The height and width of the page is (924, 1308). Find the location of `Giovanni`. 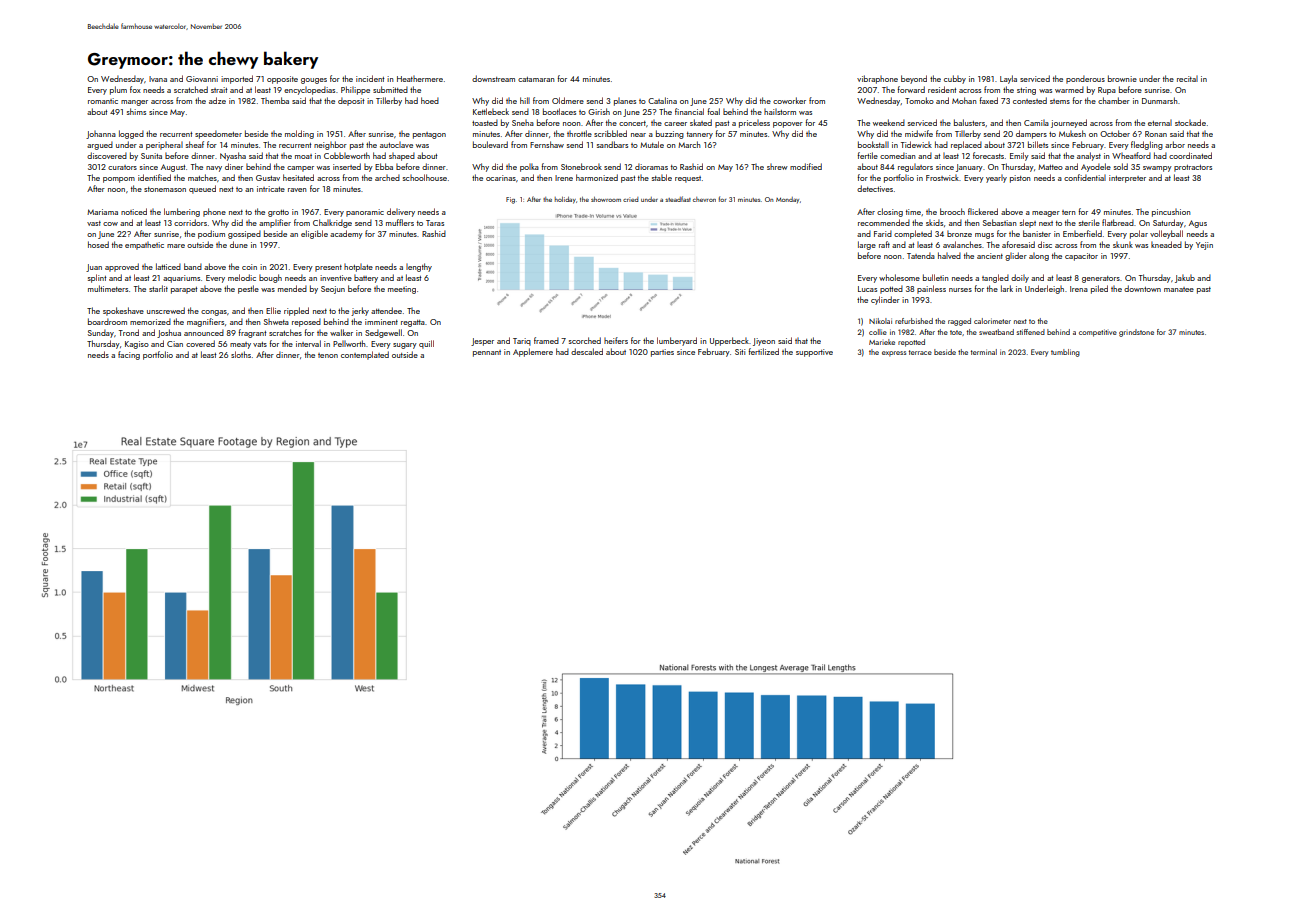

Giovanni is located at coordinates (202, 79).
